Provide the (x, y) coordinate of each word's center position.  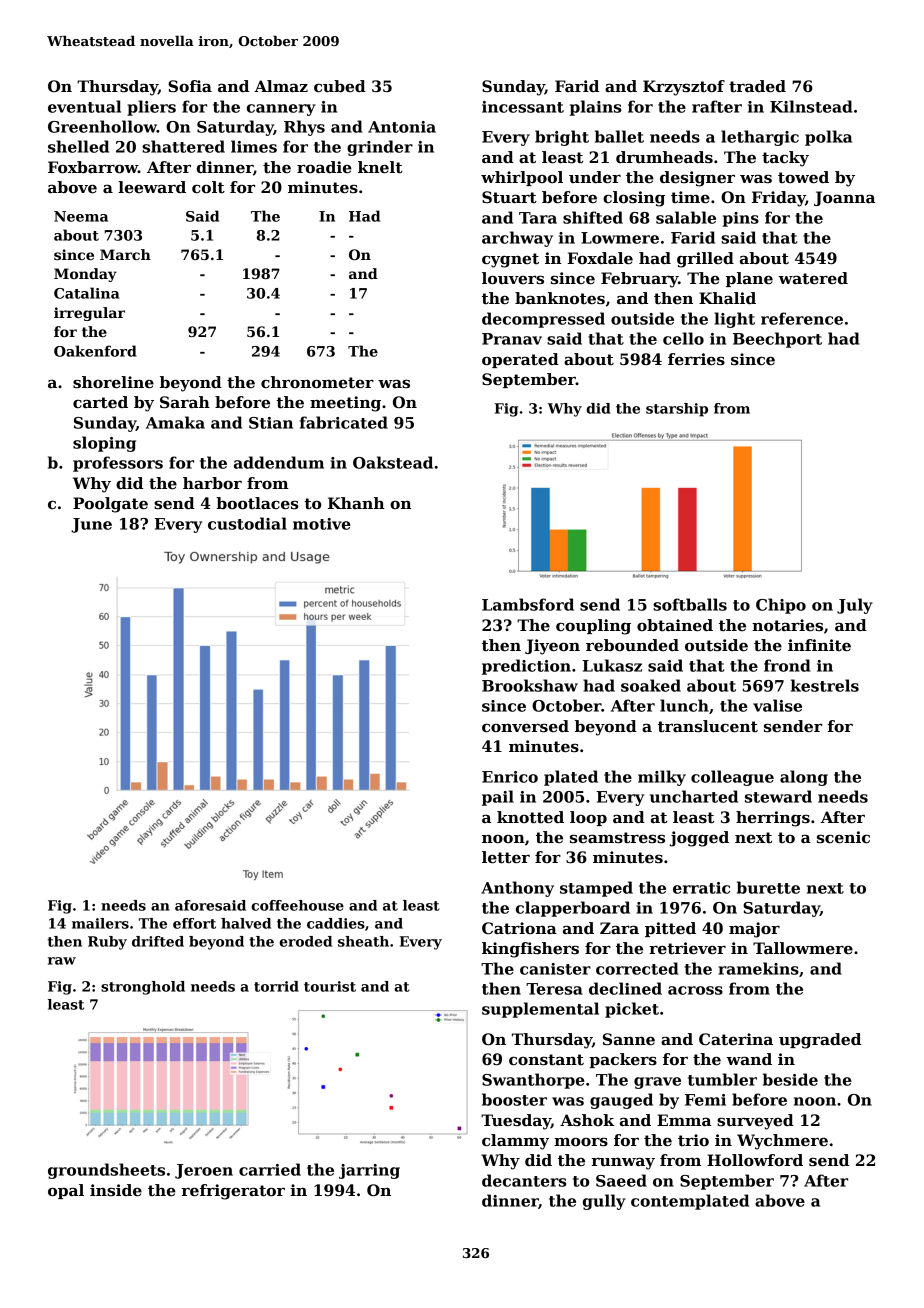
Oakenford (95, 351)
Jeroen (204, 1171)
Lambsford (528, 604)
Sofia (190, 86)
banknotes (560, 298)
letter (506, 857)
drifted (158, 941)
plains (595, 108)
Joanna (844, 198)
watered (813, 278)
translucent (708, 726)
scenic (843, 837)
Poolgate (110, 505)
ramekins (758, 968)
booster (514, 1099)
